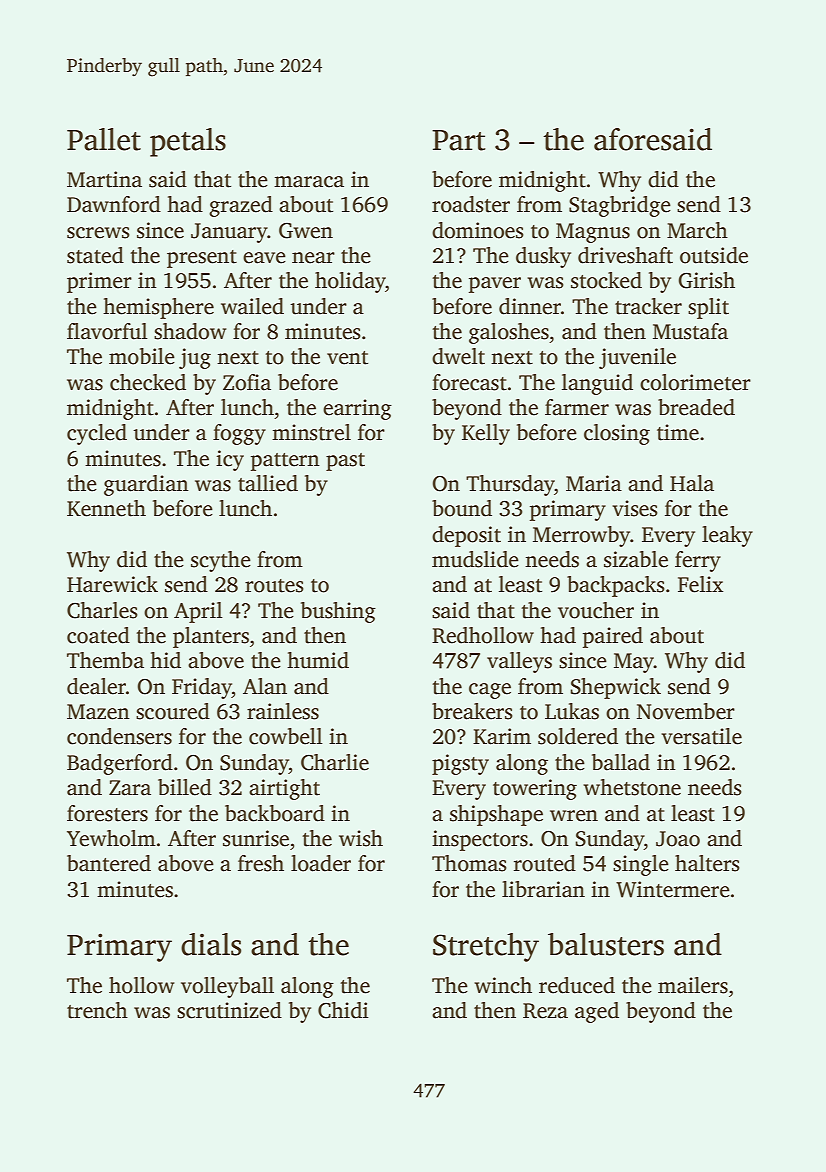 The image size is (826, 1172). What do you see at coordinates (195, 358) in the screenshot?
I see `jug` at bounding box center [195, 358].
